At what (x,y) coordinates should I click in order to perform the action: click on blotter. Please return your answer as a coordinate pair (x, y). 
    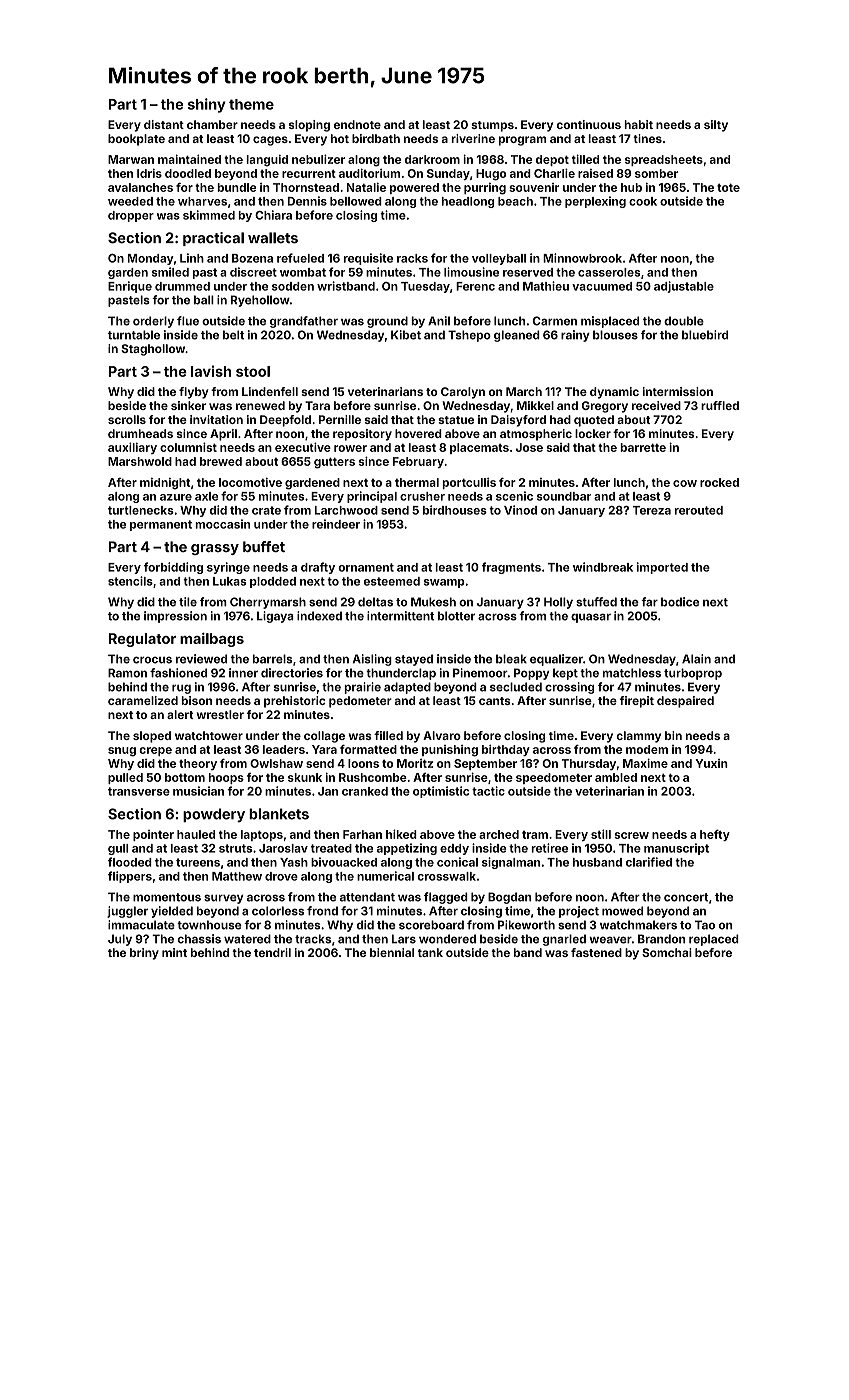
    Looking at the image, I should click on (456, 616).
